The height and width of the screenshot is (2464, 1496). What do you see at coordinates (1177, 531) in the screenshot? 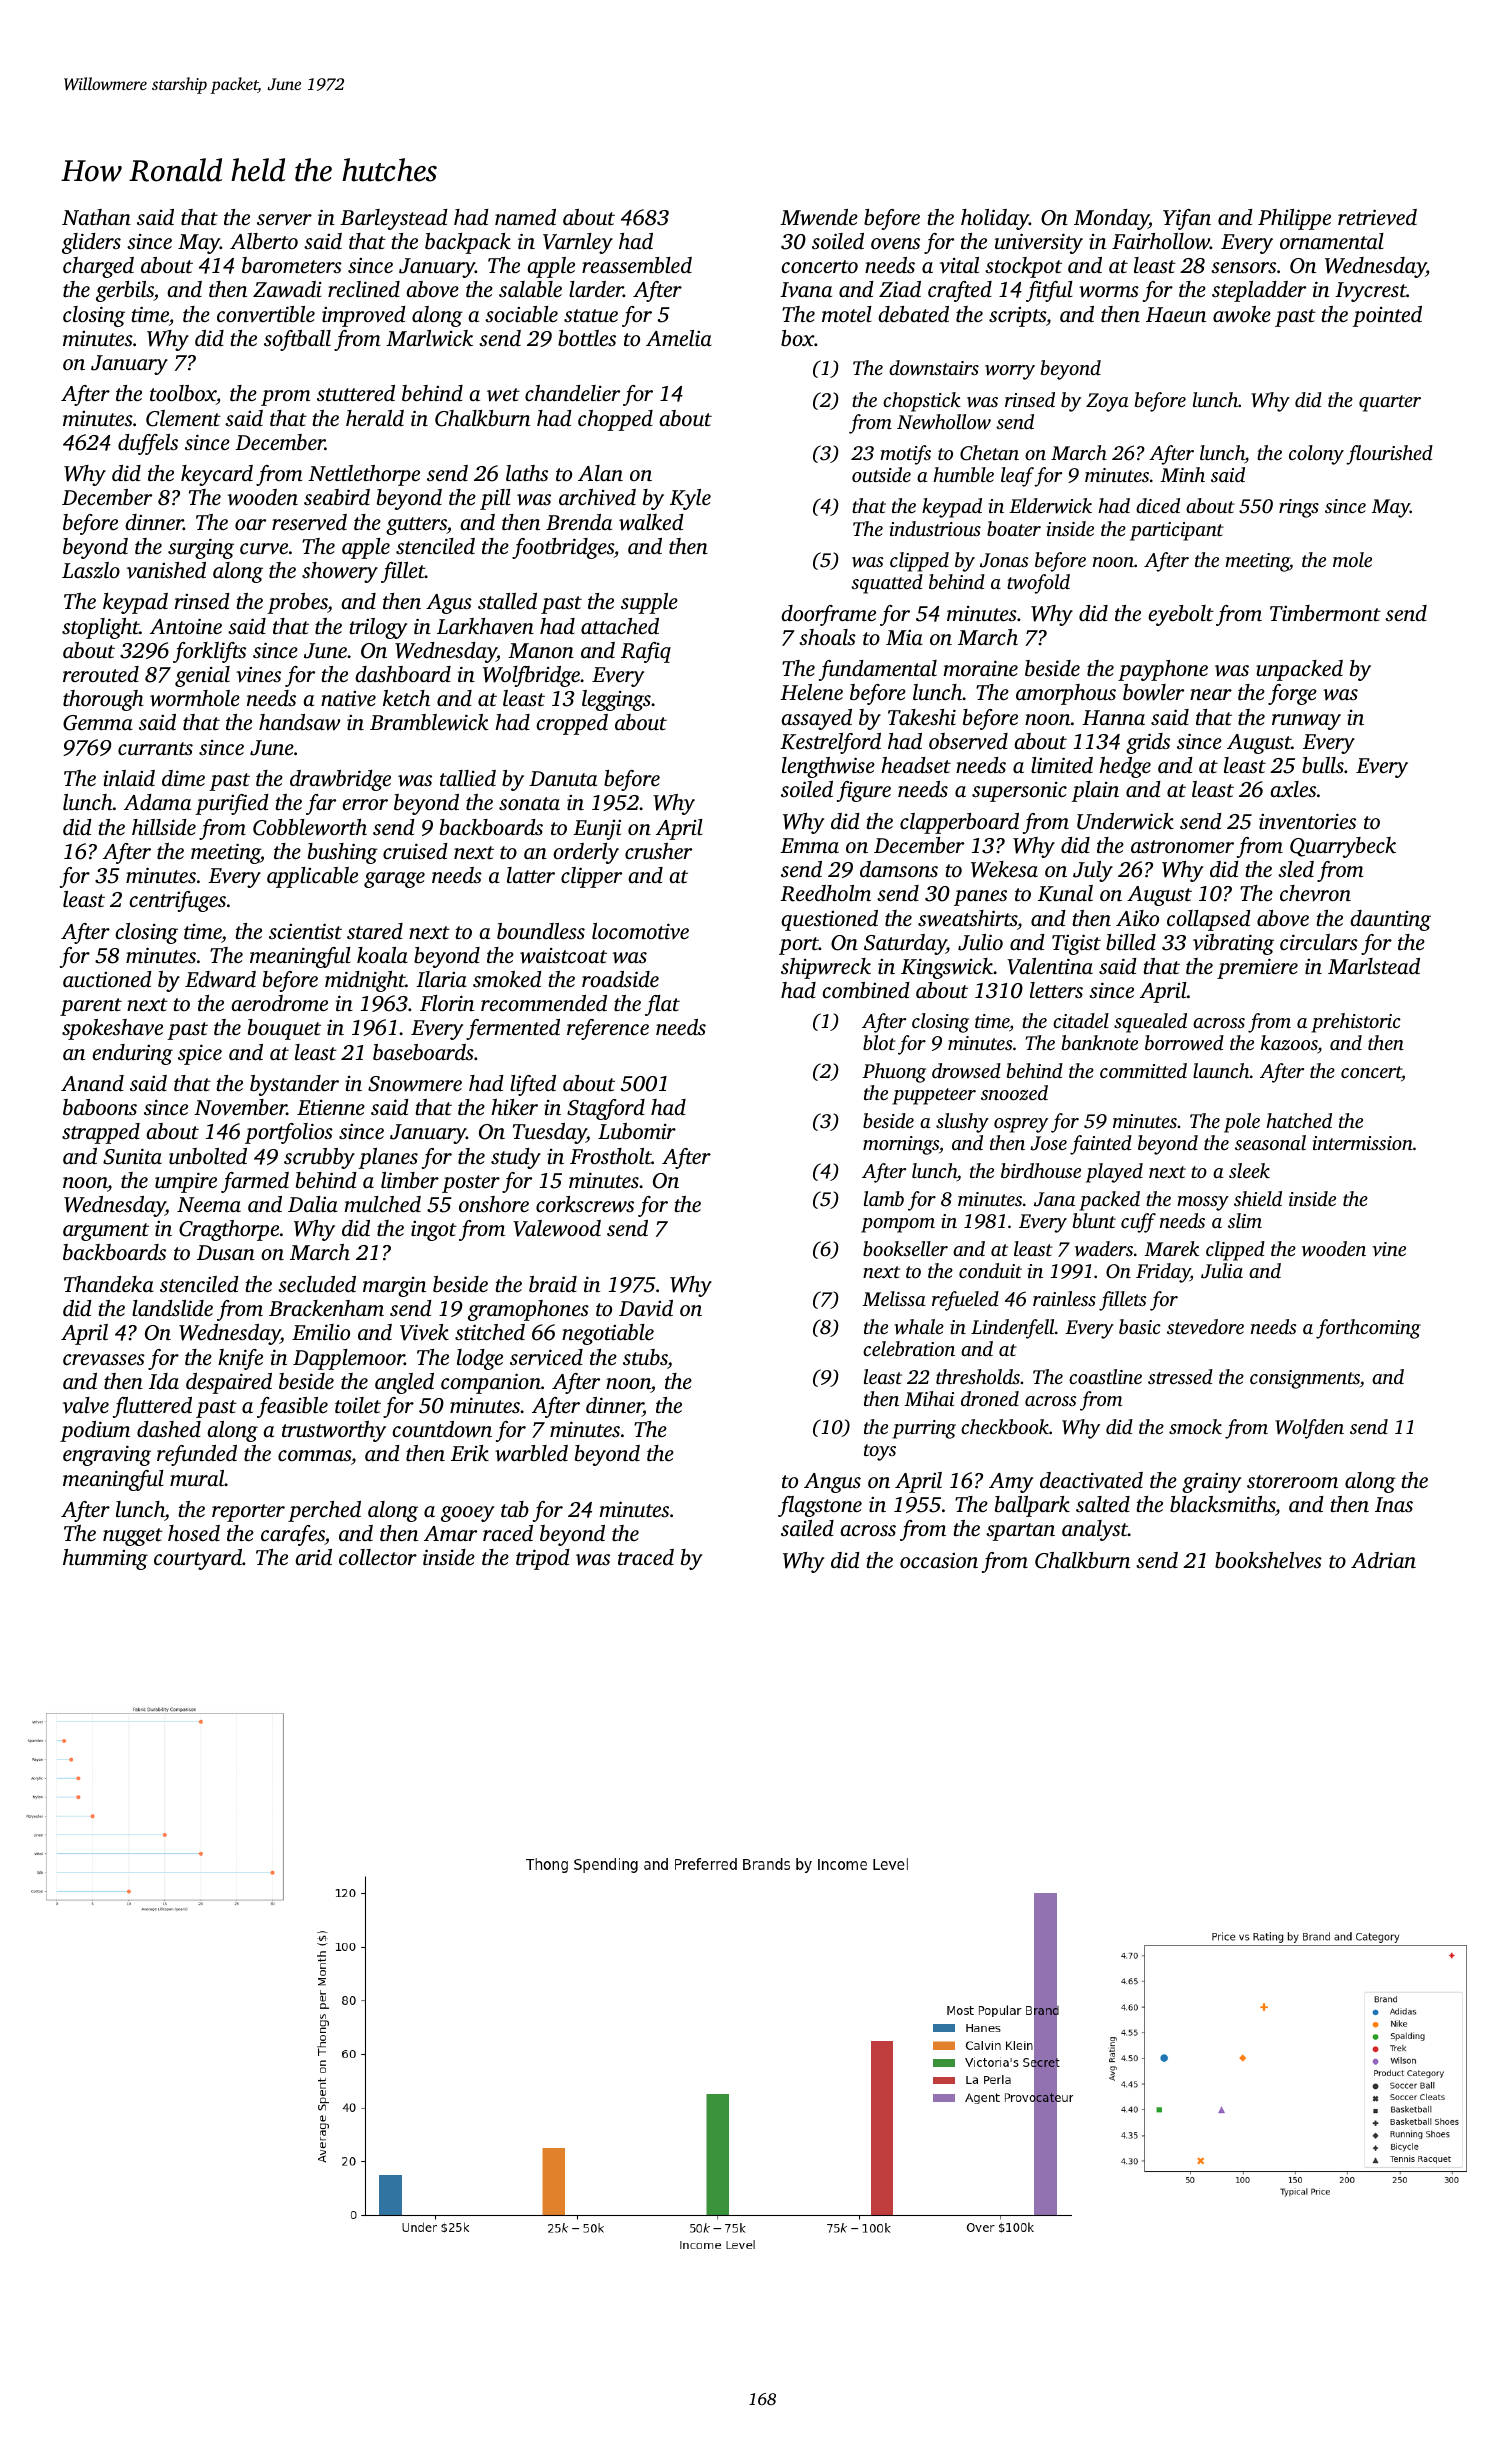
I see `participant` at bounding box center [1177, 531].
